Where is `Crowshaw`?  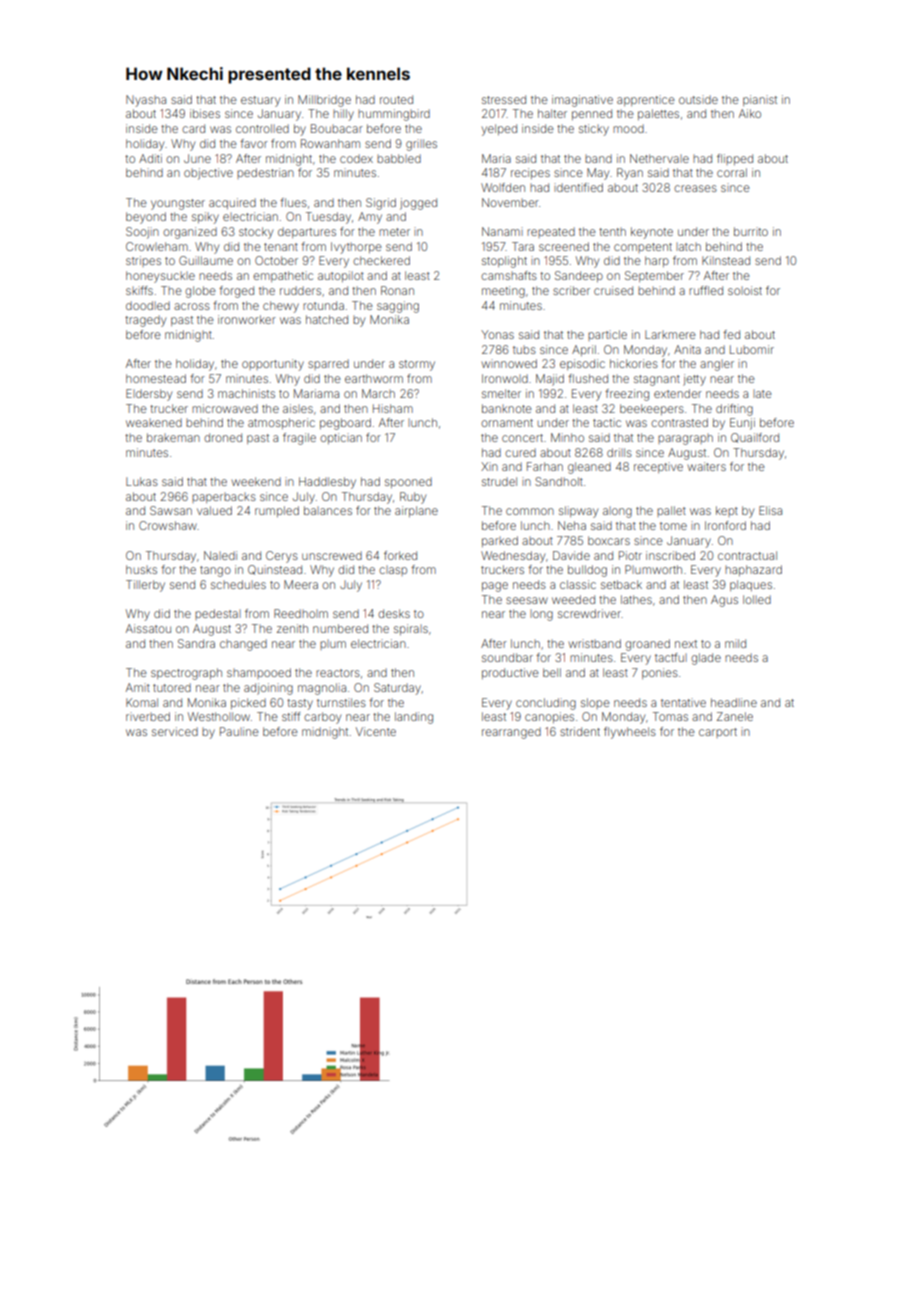 Crowshaw is located at coordinates (168, 525).
